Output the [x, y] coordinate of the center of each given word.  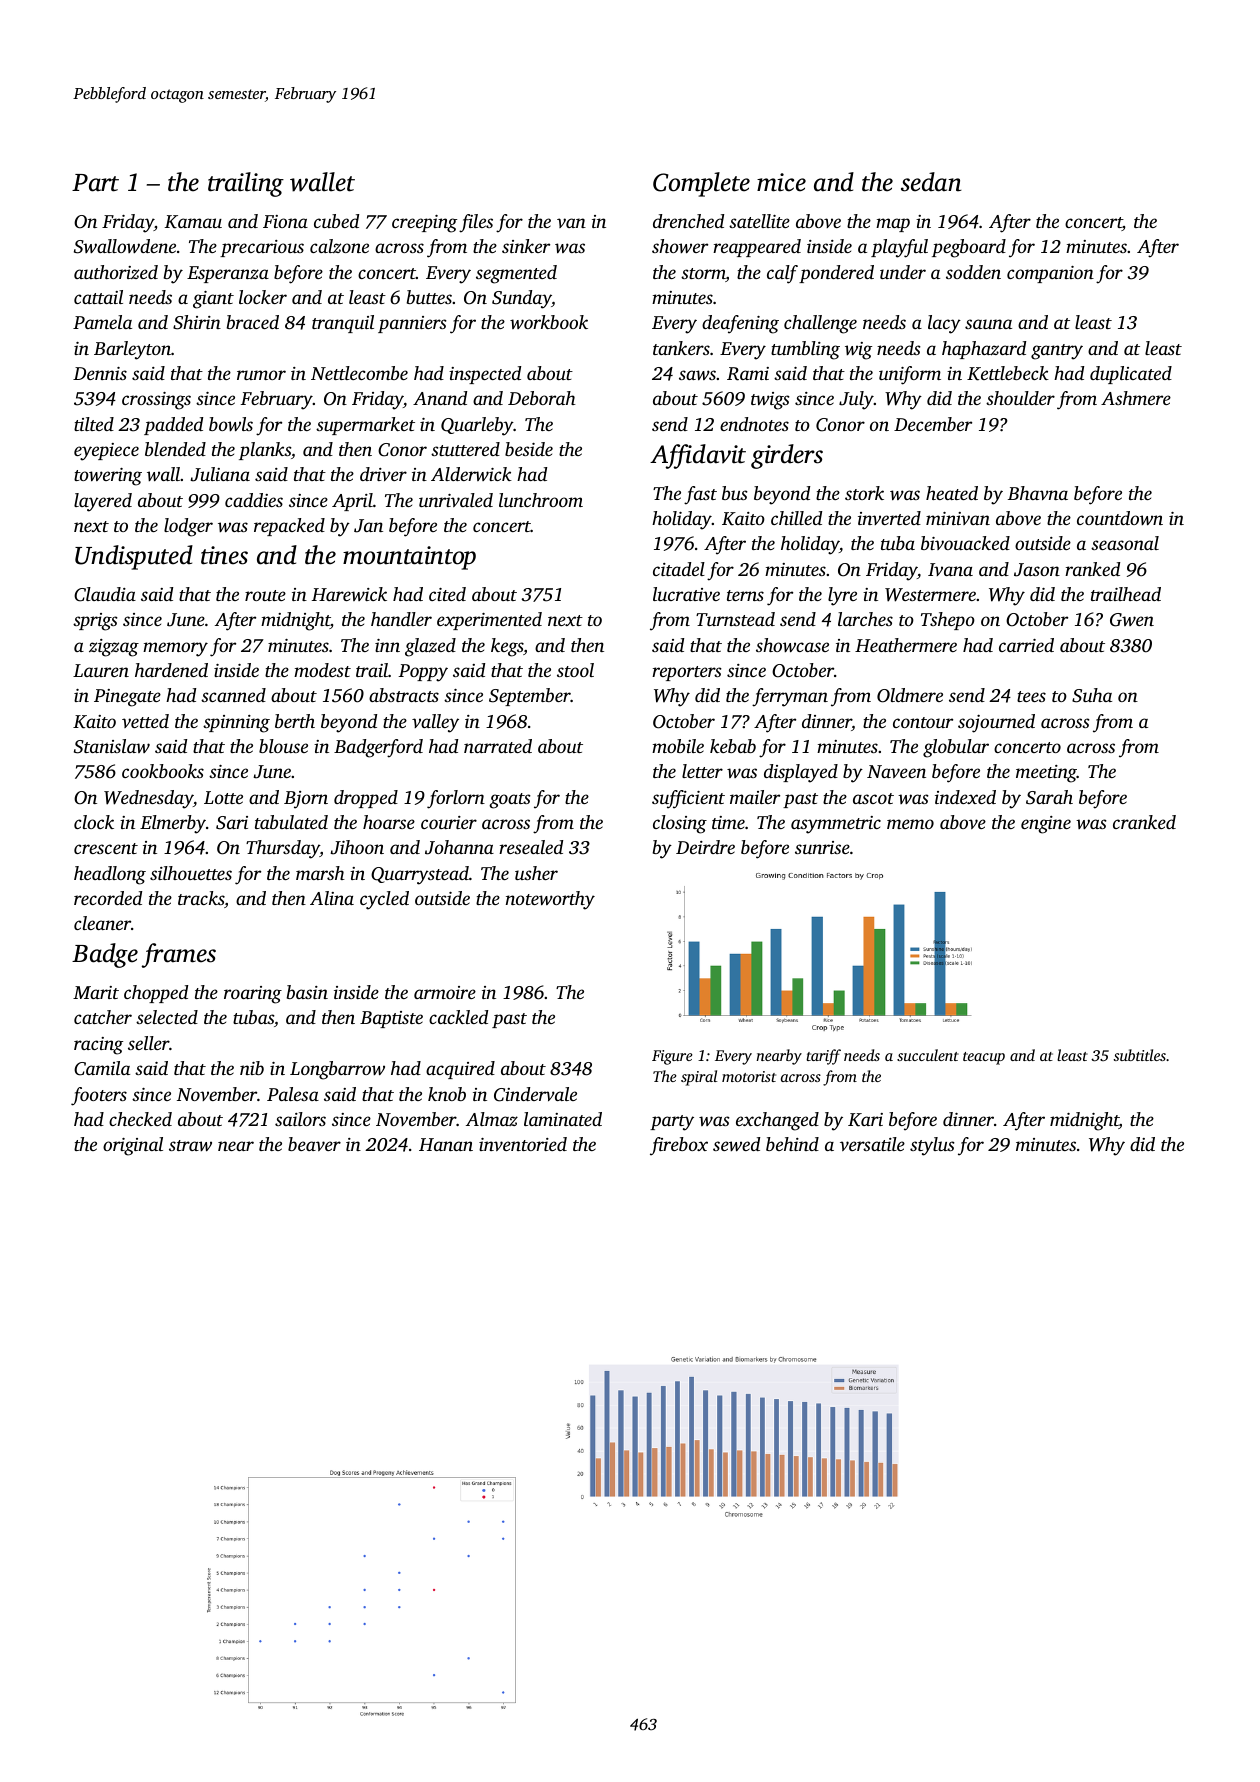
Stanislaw [112, 746]
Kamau [193, 222]
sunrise [822, 847]
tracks [201, 899]
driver [383, 474]
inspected [485, 375]
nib [252, 1068]
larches [865, 619]
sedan [931, 182]
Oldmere [910, 695]
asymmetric [836, 825]
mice [781, 182]
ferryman [790, 697]
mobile [678, 746]
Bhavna [1038, 493]
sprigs [95, 622]
